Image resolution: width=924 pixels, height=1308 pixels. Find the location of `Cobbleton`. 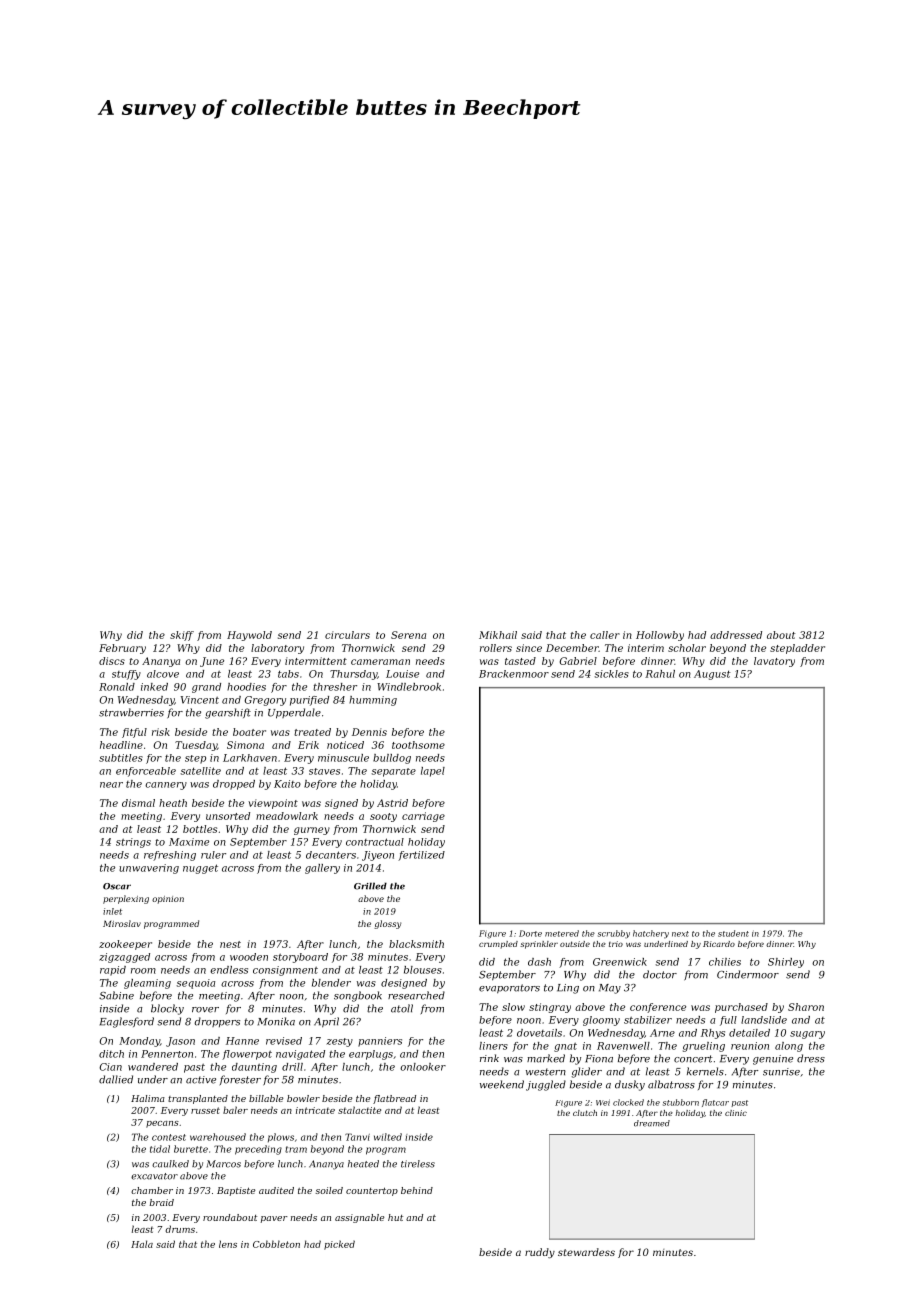

Cobbleton is located at coordinates (276, 1244).
